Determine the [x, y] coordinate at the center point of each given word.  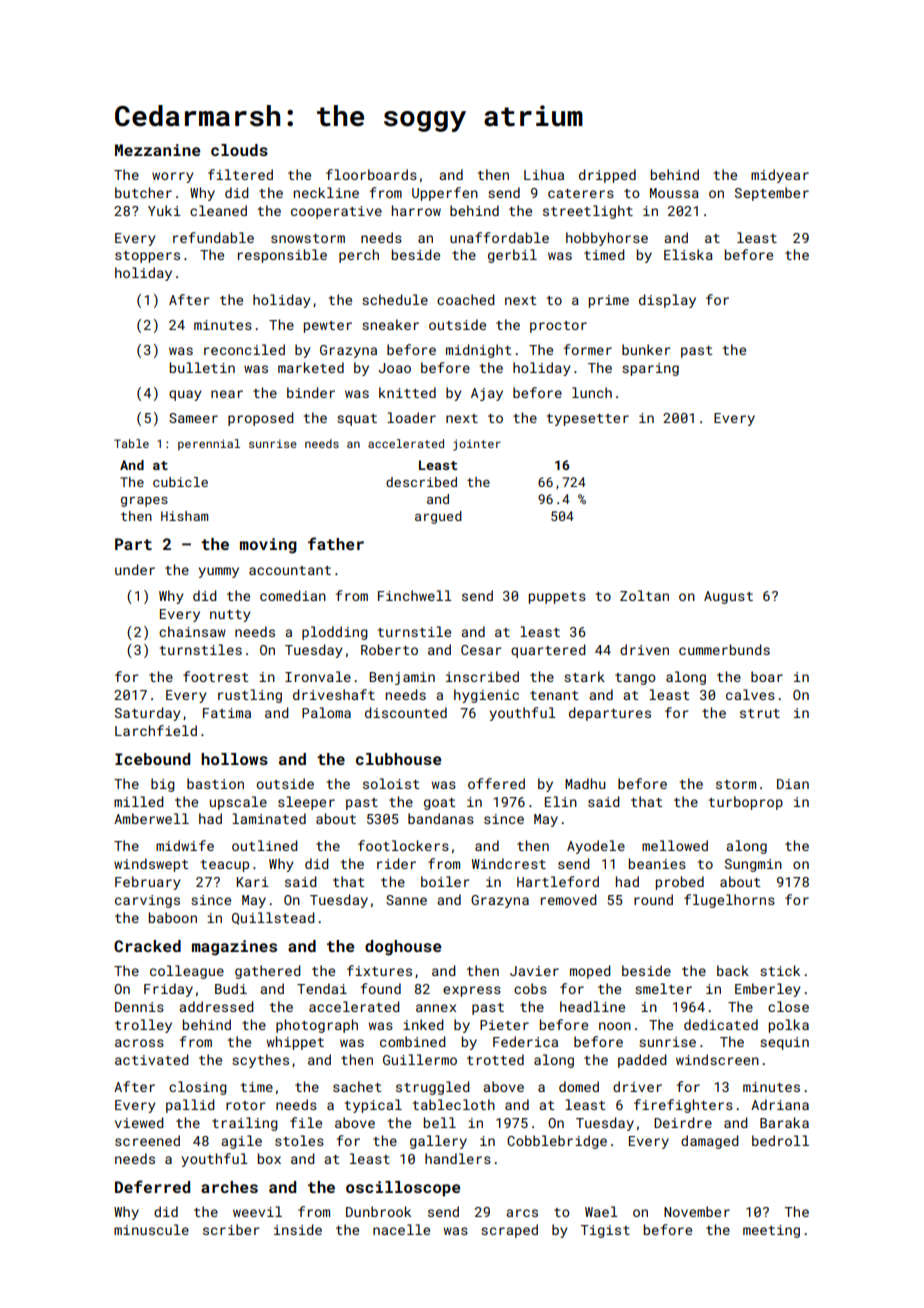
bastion [215, 783]
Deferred [152, 1186]
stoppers [147, 257]
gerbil [512, 256]
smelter [663, 988]
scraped [509, 1231]
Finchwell [415, 595]
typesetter [588, 420]
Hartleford [558, 881]
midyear [780, 176]
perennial [209, 445]
